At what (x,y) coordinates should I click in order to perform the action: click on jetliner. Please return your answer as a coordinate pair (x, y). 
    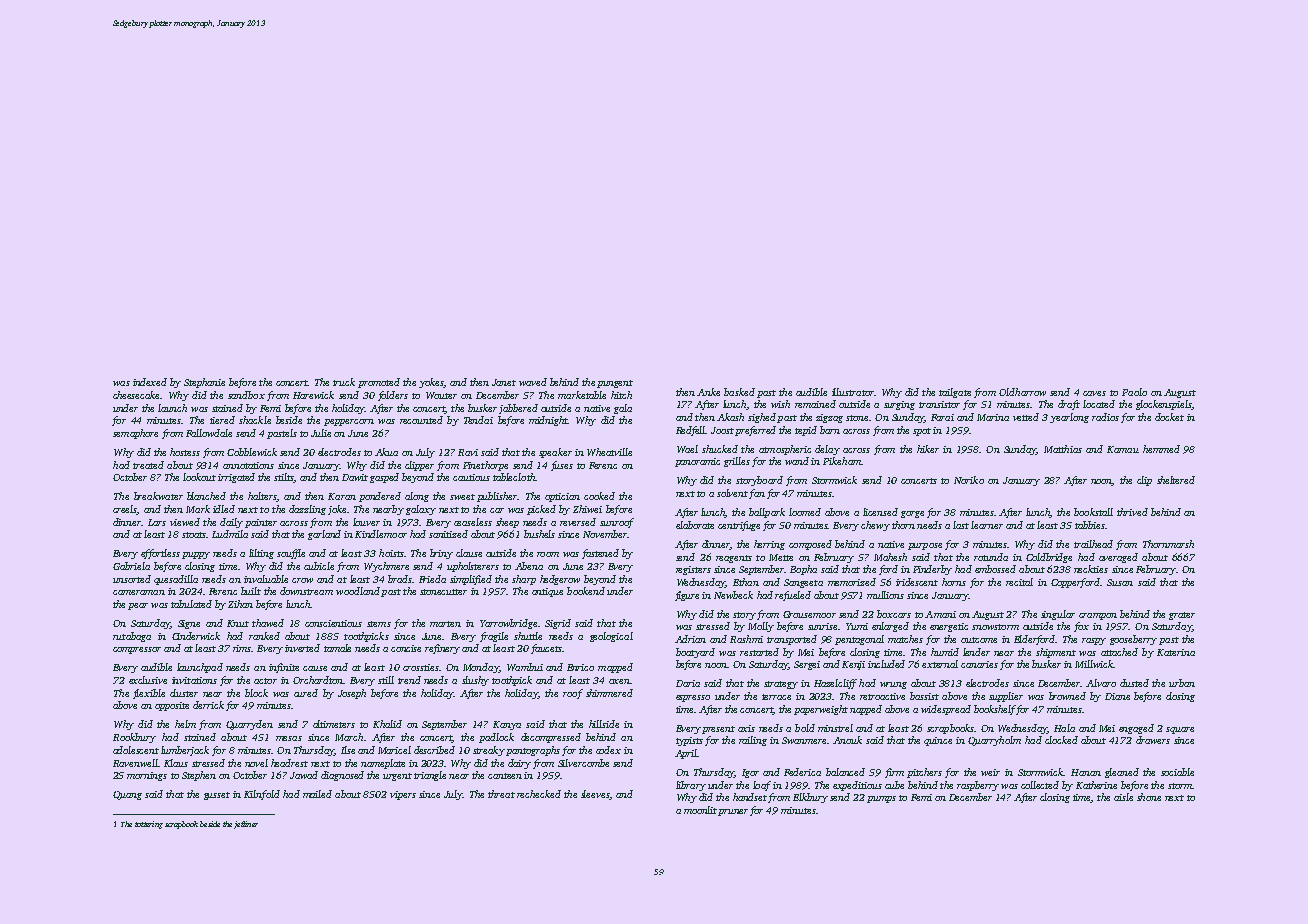
    Looking at the image, I should click on (246, 825).
